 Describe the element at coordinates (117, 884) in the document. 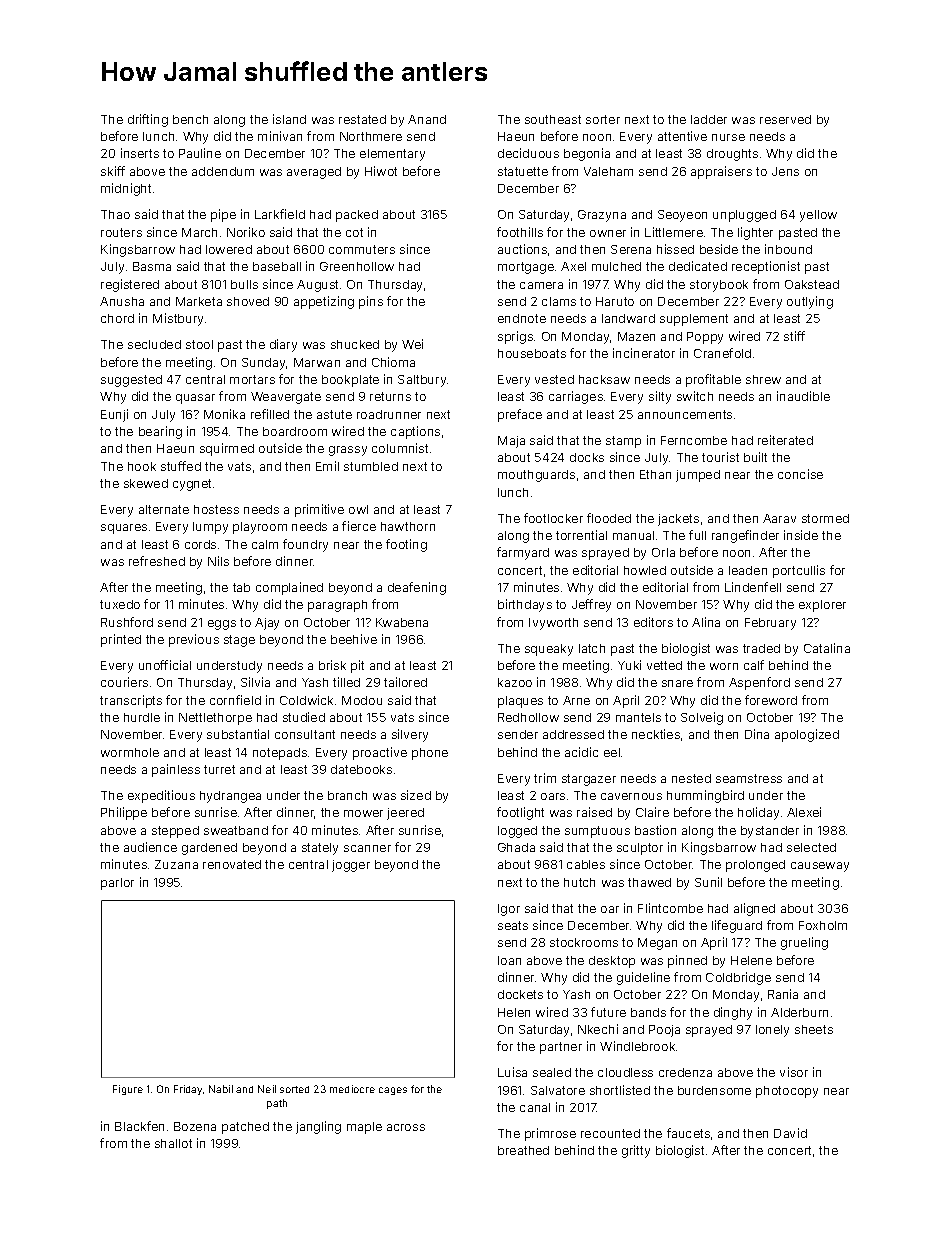

I see `parlor` at that location.
